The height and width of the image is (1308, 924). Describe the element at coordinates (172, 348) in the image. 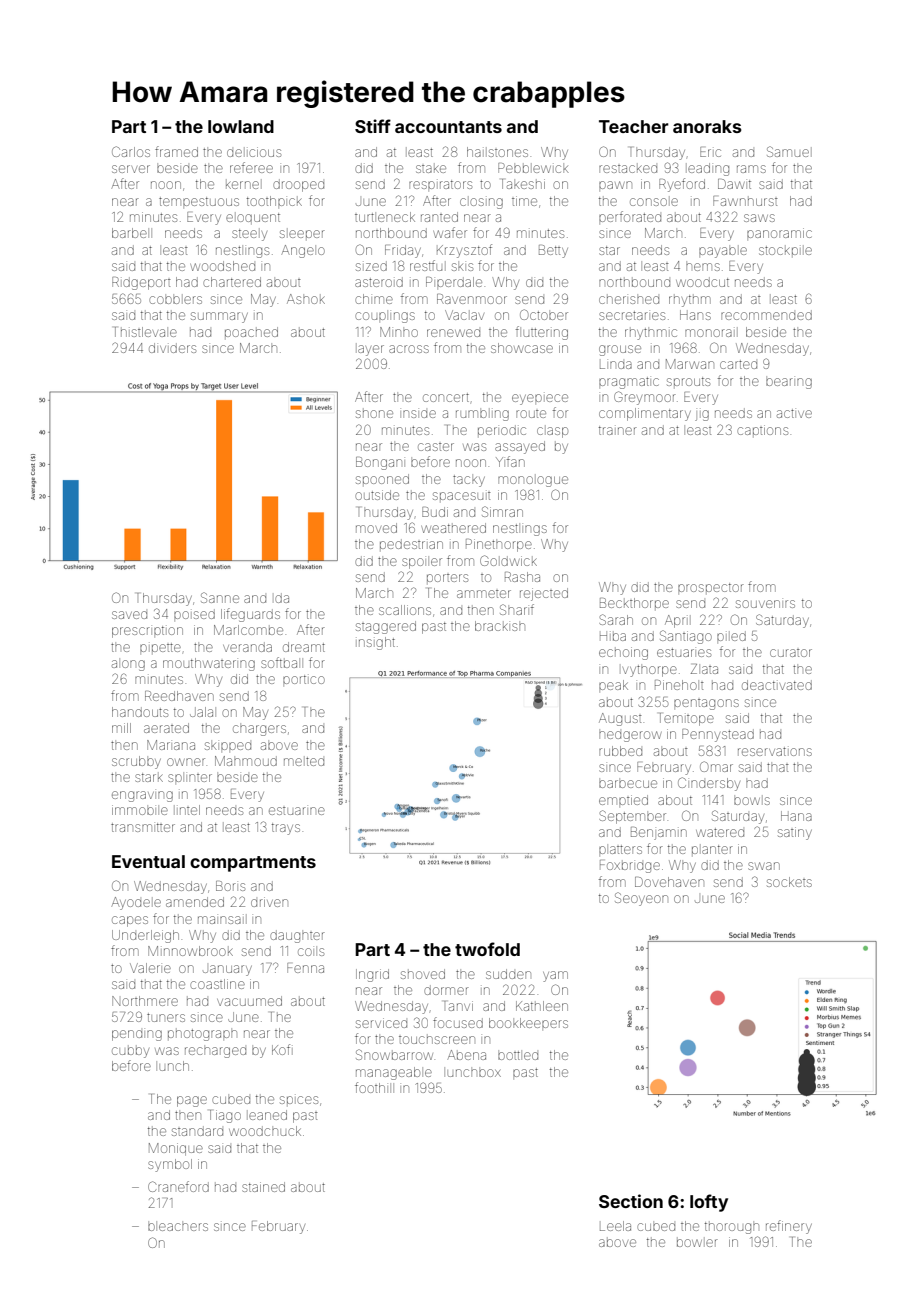

I see `dividers` at that location.
